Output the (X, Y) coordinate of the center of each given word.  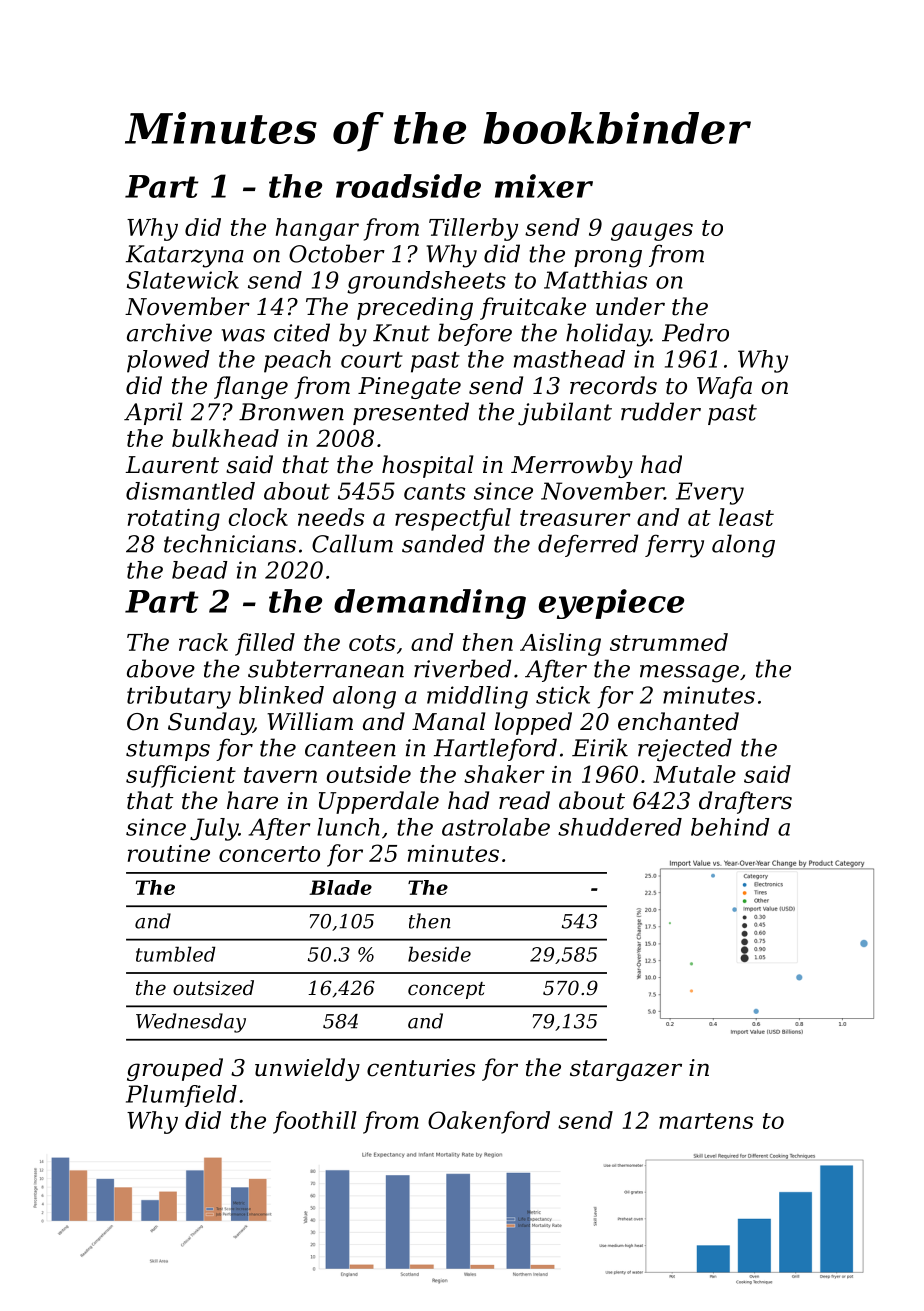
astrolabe (496, 827)
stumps (168, 750)
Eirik (600, 747)
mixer (544, 186)
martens (706, 1121)
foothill (315, 1122)
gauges (652, 232)
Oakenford (489, 1122)
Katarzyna (185, 256)
